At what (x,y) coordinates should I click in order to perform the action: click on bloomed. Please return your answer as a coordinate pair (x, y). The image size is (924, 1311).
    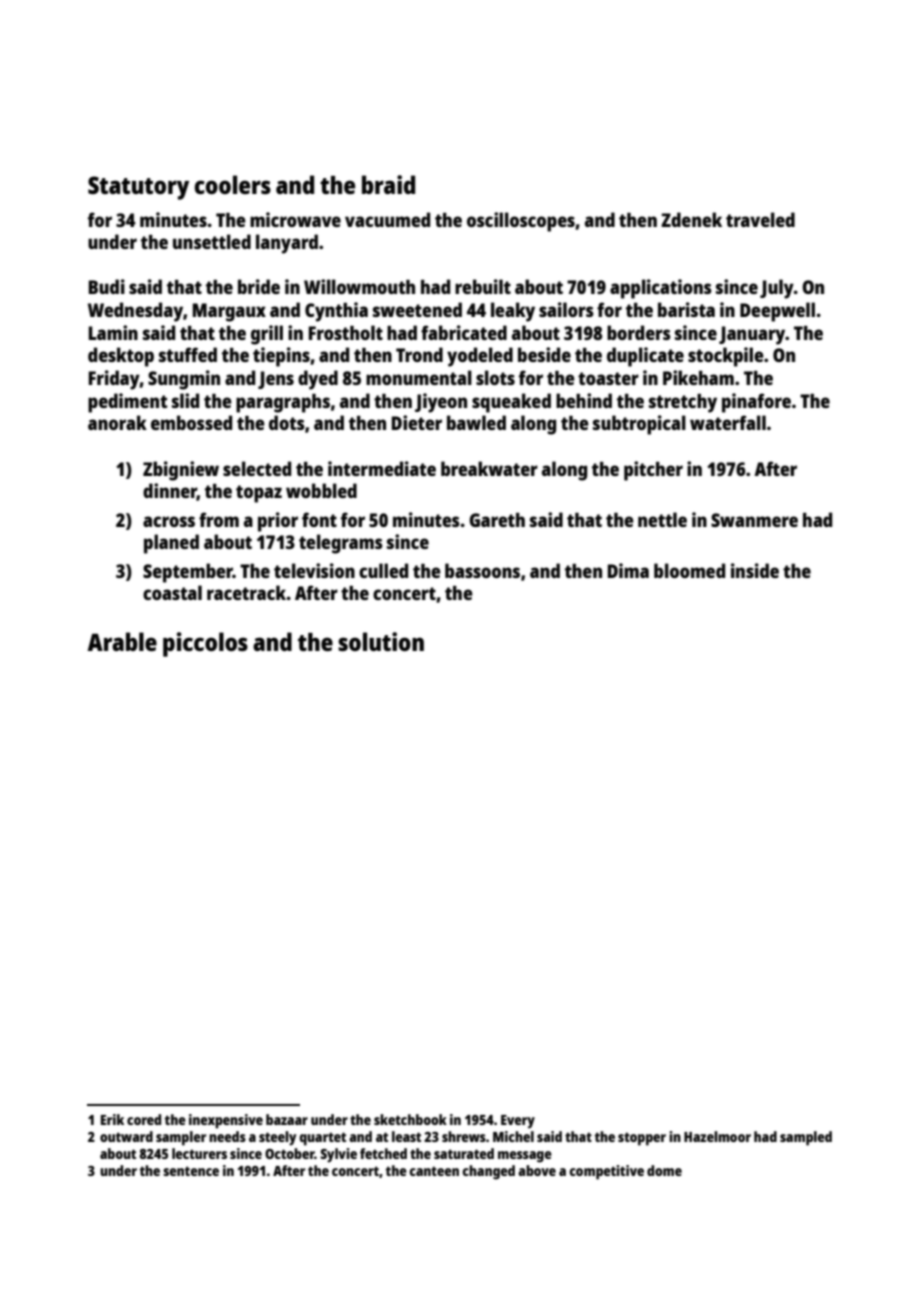
    Looking at the image, I should click on (689, 570).
